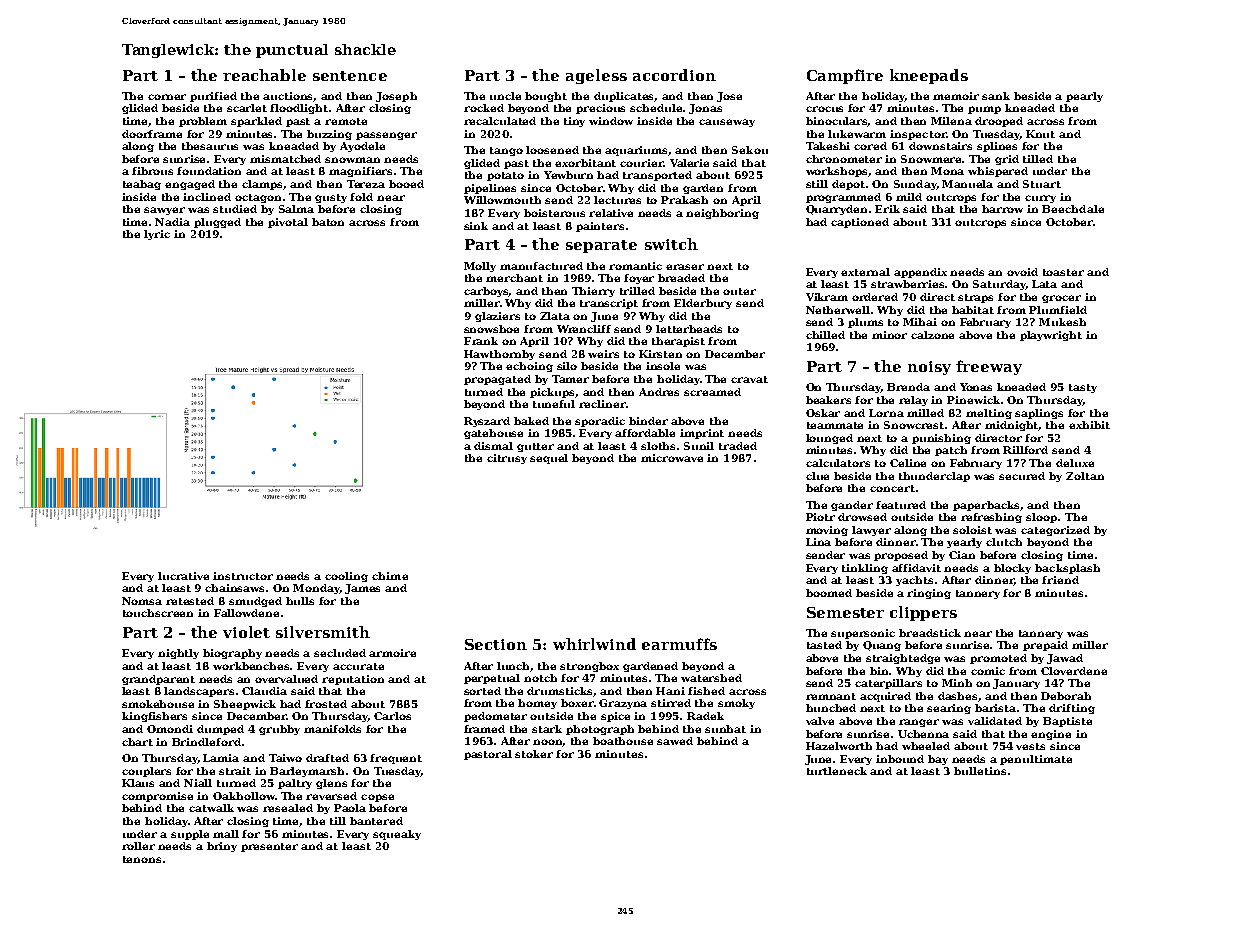 This page has width=1233, height=952. What do you see at coordinates (837, 771) in the page?
I see `turtleneck` at bounding box center [837, 771].
